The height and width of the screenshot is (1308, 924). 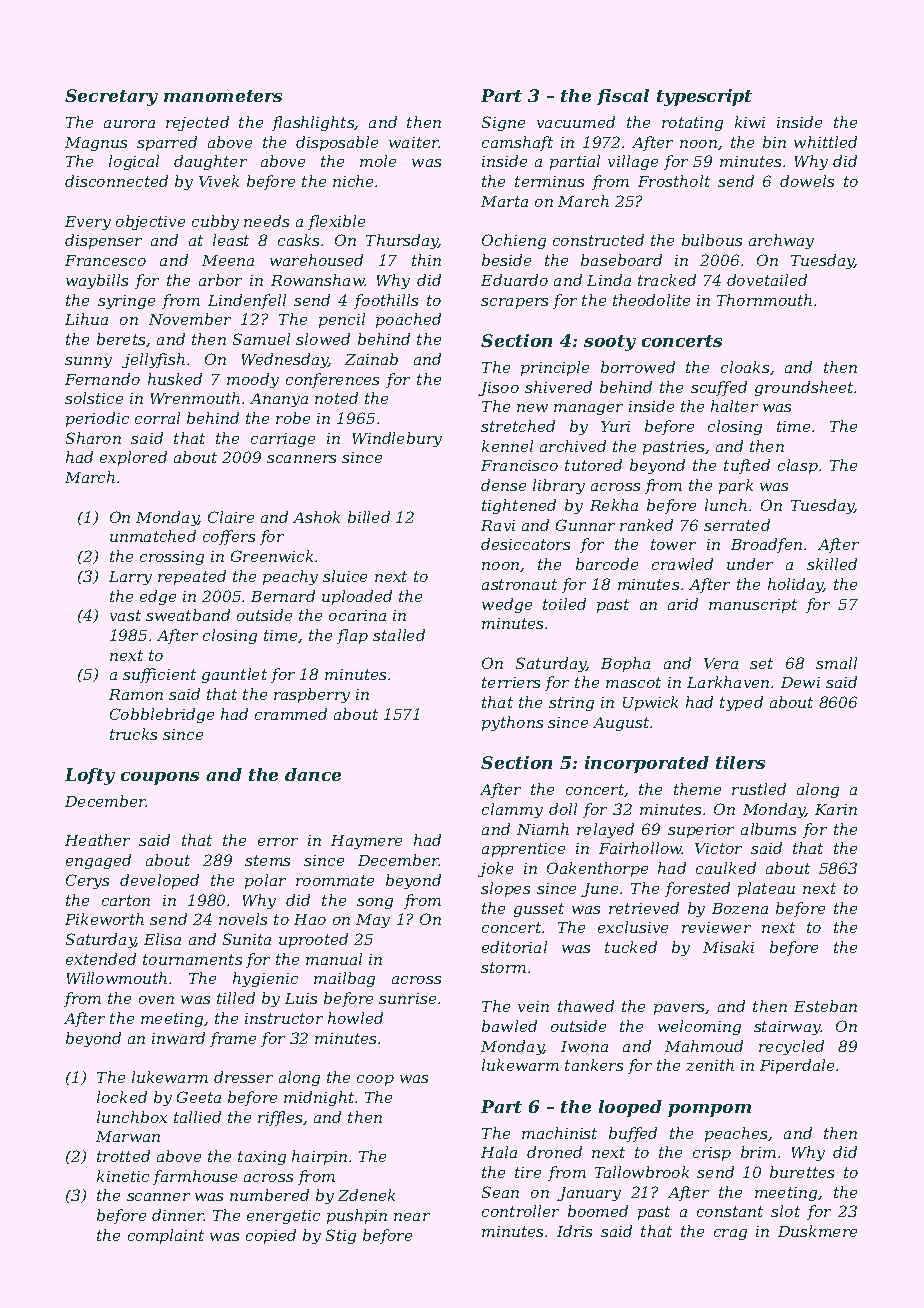 What do you see at coordinates (223, 96) in the screenshot?
I see `manometers` at bounding box center [223, 96].
